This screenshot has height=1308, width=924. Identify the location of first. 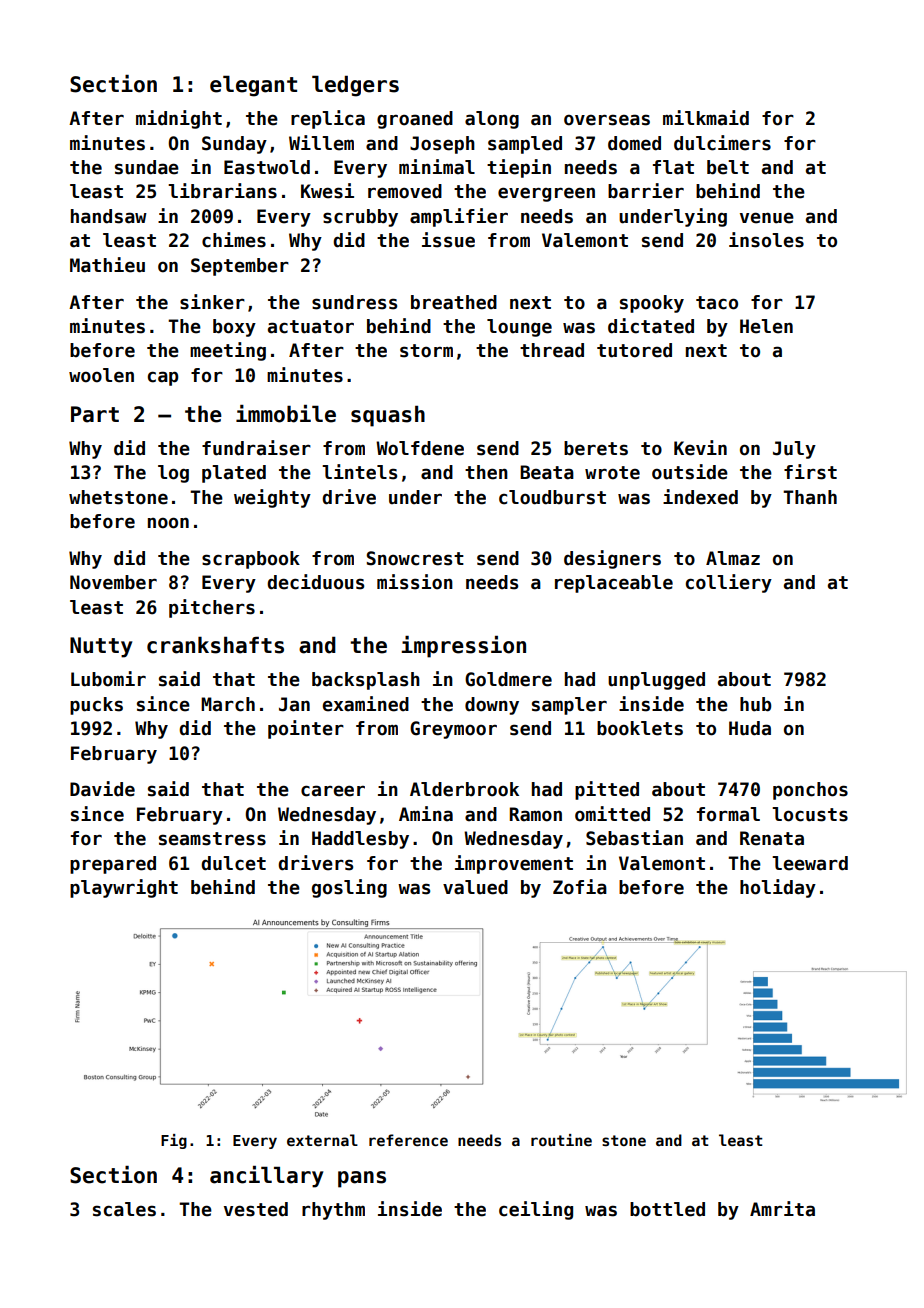
(810, 472).
